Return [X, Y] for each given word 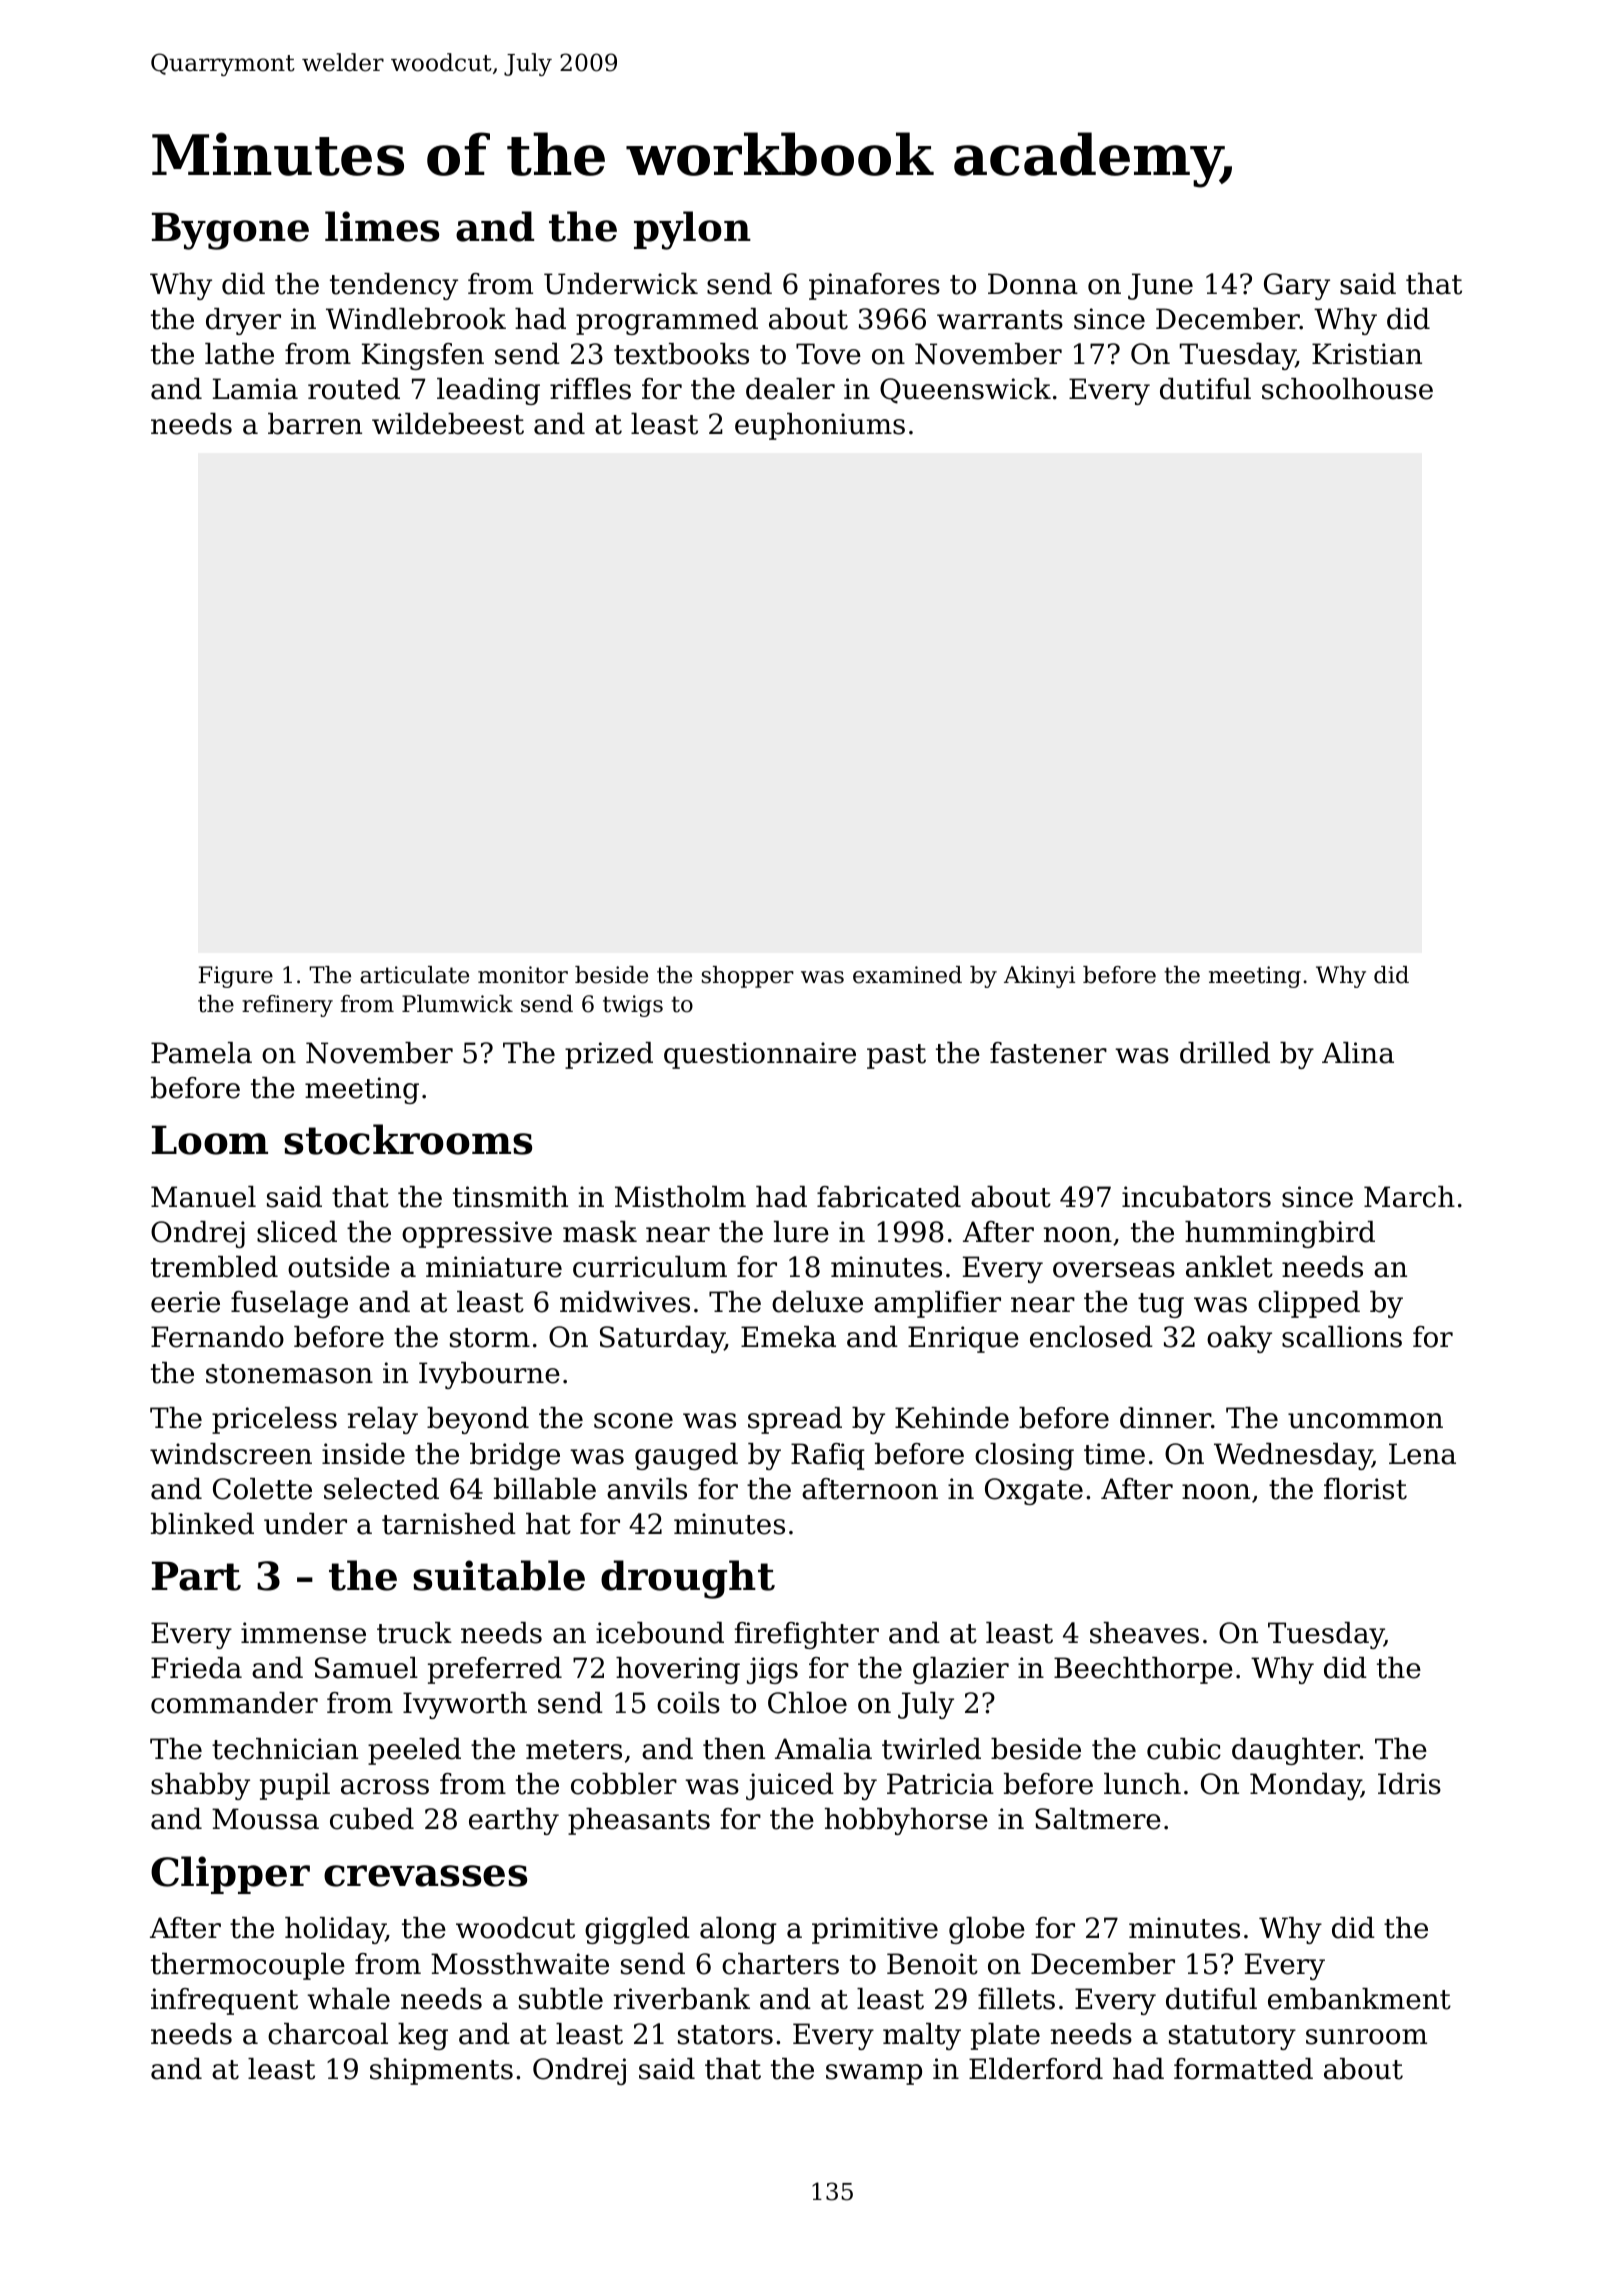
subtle [561, 1999]
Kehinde [952, 1418]
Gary [1297, 286]
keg [423, 2036]
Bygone [230, 231]
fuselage [289, 1304]
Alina [1358, 1053]
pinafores [874, 286]
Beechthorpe [1143, 1670]
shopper [748, 977]
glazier [961, 1670]
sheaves [1144, 1633]
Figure [235, 977]
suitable [499, 1575]
